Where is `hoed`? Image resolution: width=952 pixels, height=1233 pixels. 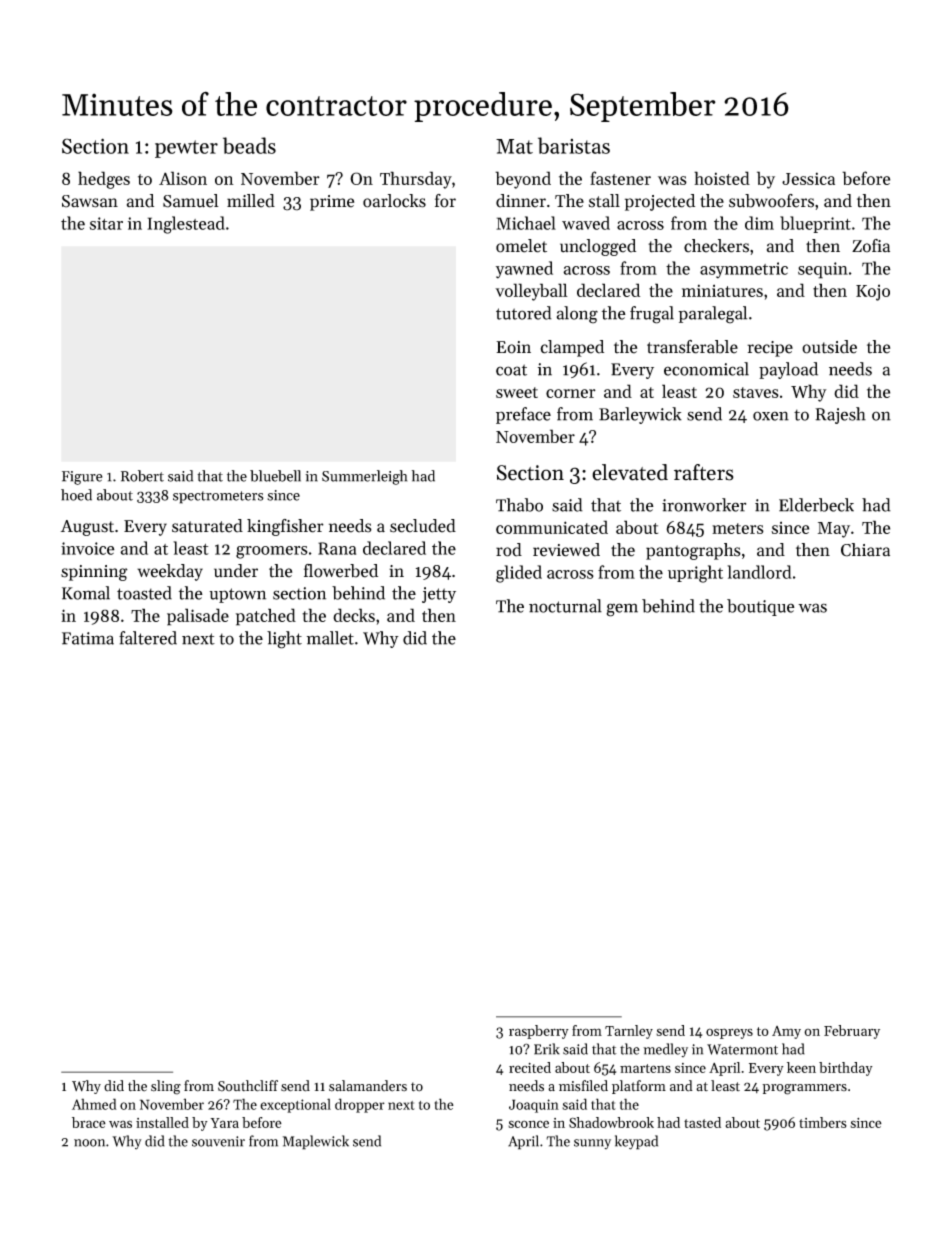
hoed is located at coordinates (76, 495).
